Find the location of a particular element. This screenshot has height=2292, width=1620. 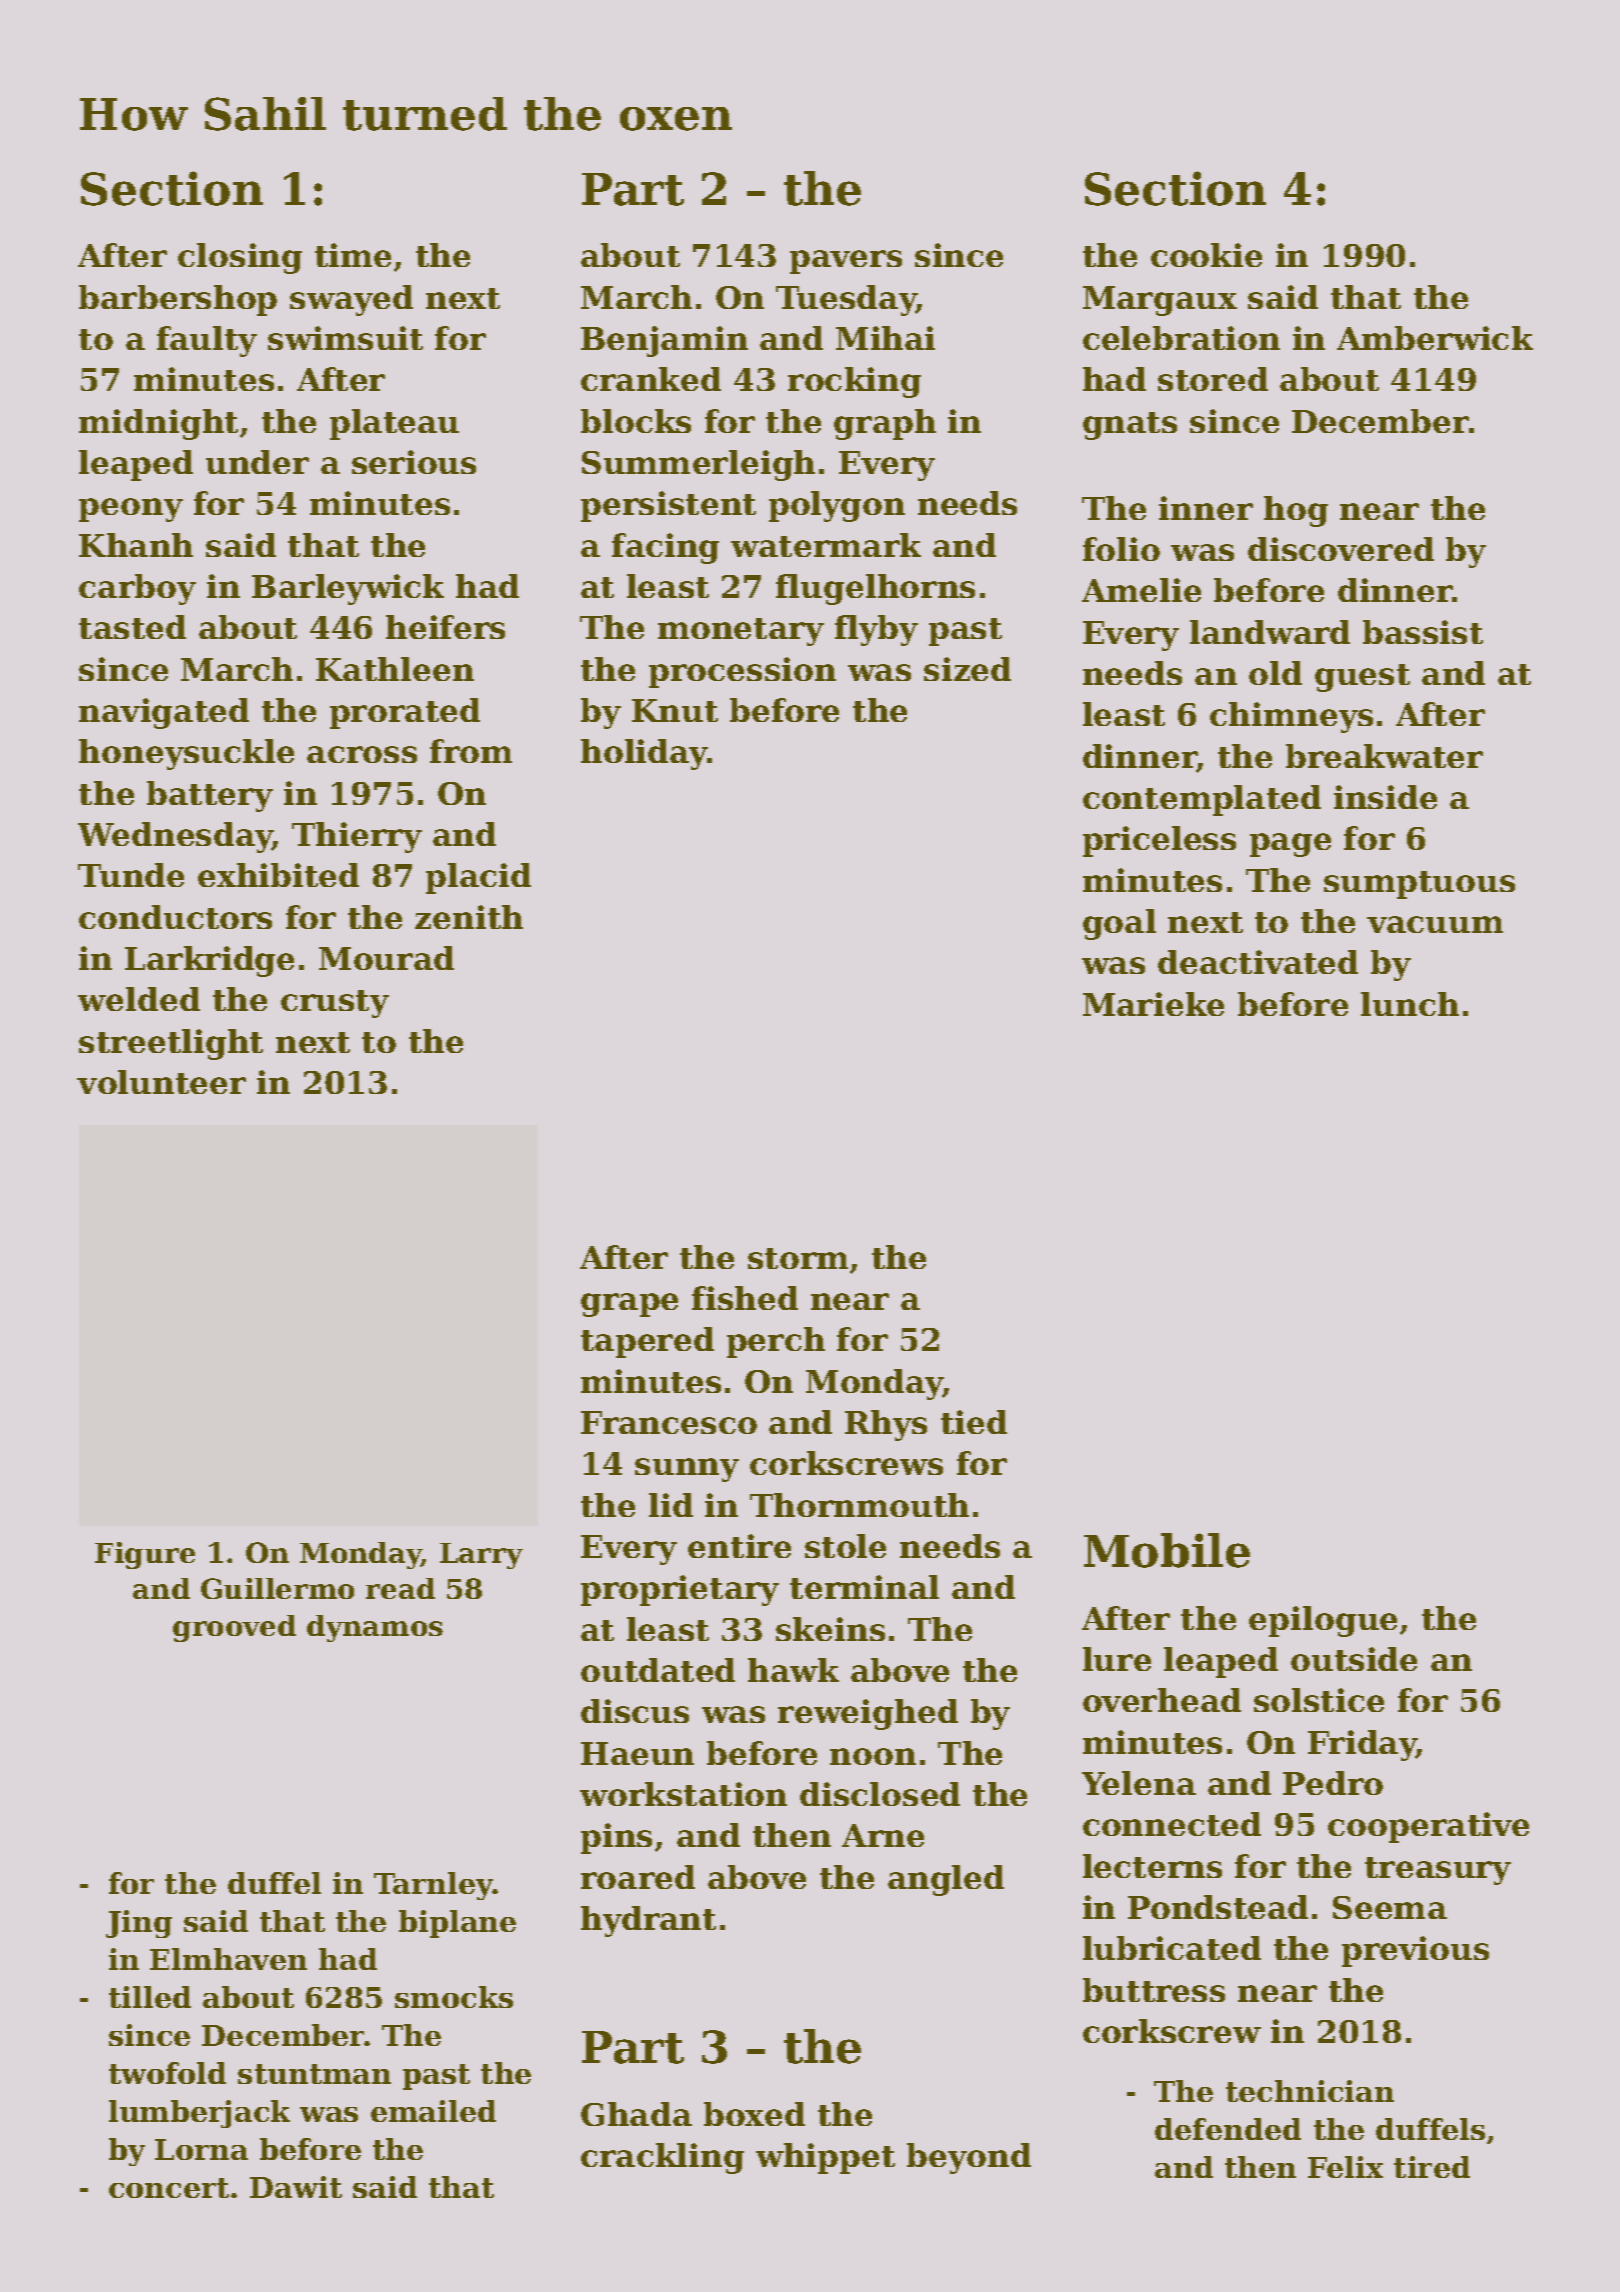

emailed is located at coordinates (433, 2111).
